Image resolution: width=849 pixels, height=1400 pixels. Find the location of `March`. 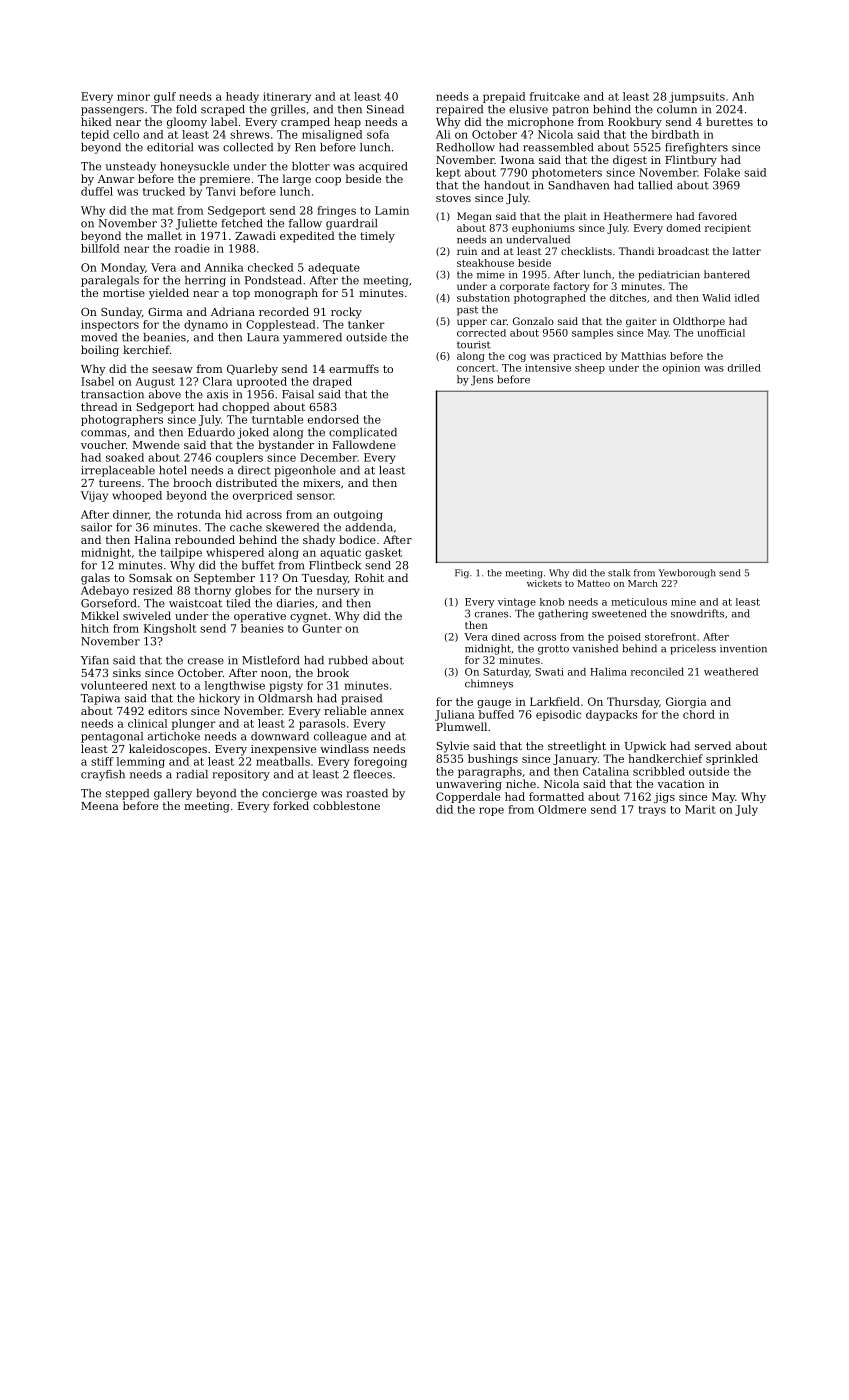

March is located at coordinates (643, 583).
